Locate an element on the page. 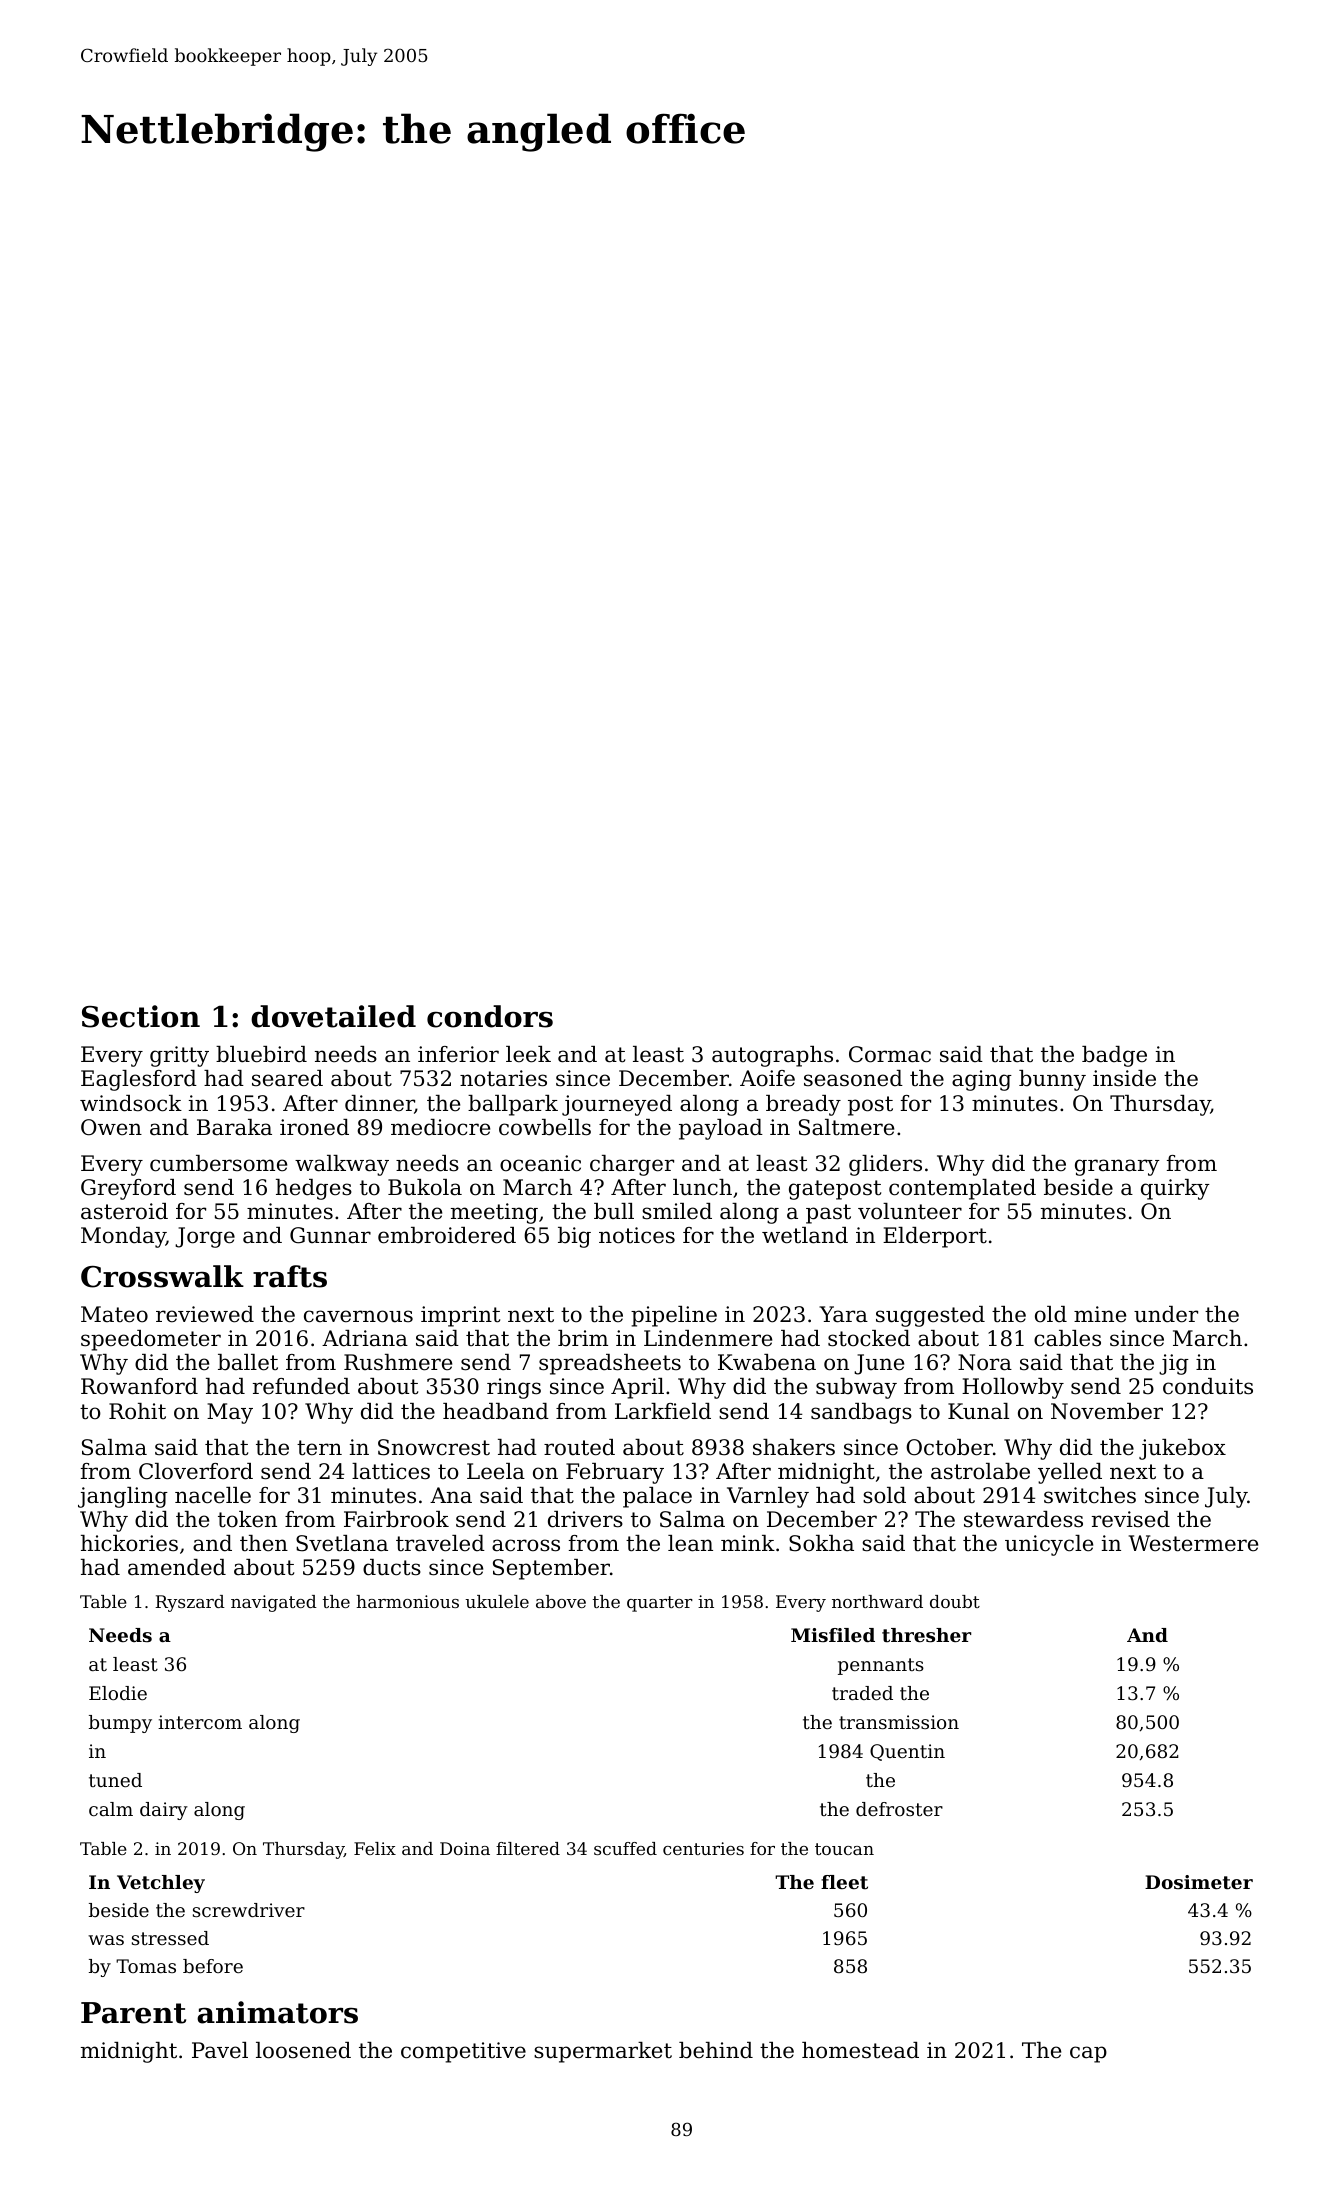 The width and height of the image is (1341, 2208). intercom is located at coordinates (200, 1722).
